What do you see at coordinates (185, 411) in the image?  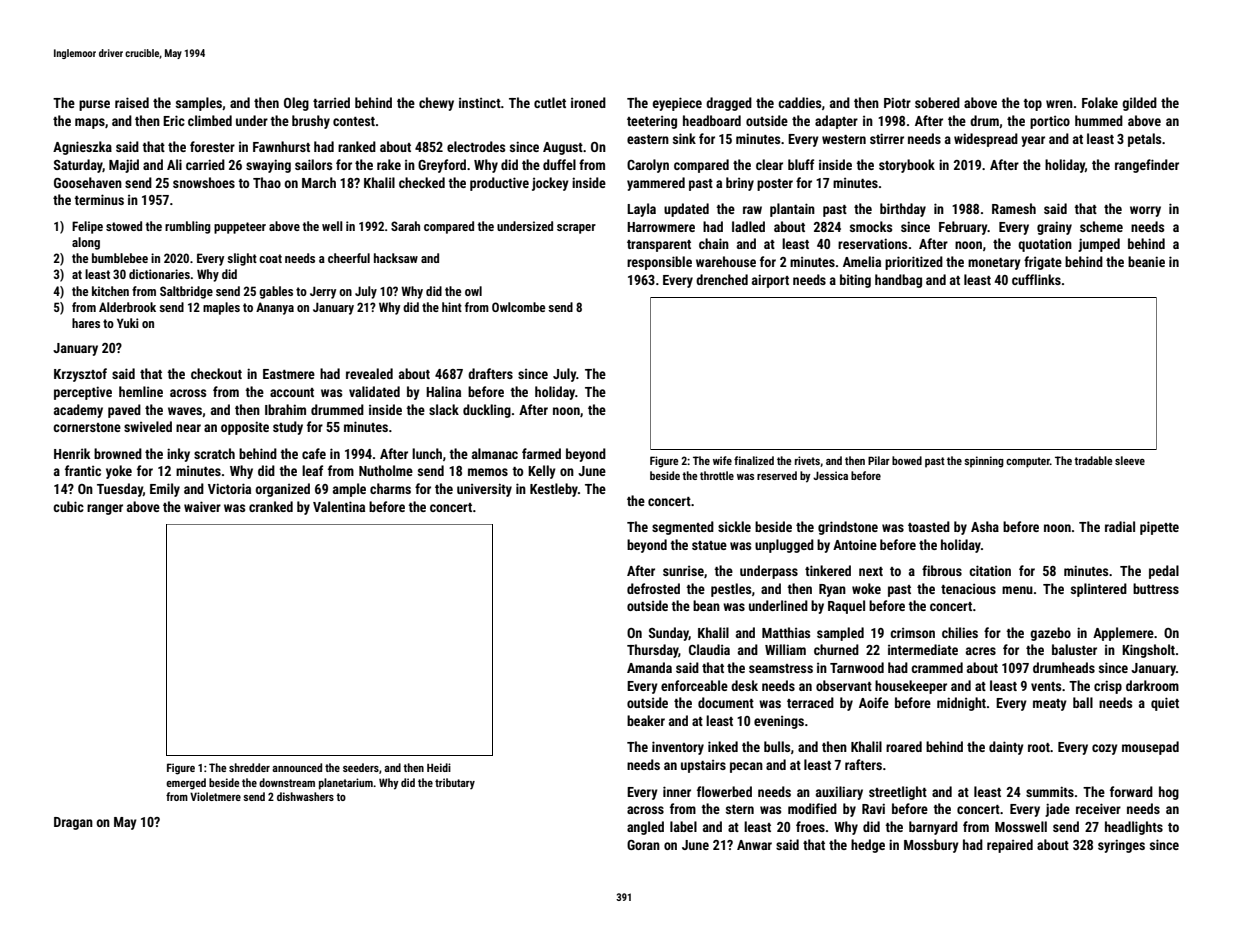 I see `waves` at bounding box center [185, 411].
